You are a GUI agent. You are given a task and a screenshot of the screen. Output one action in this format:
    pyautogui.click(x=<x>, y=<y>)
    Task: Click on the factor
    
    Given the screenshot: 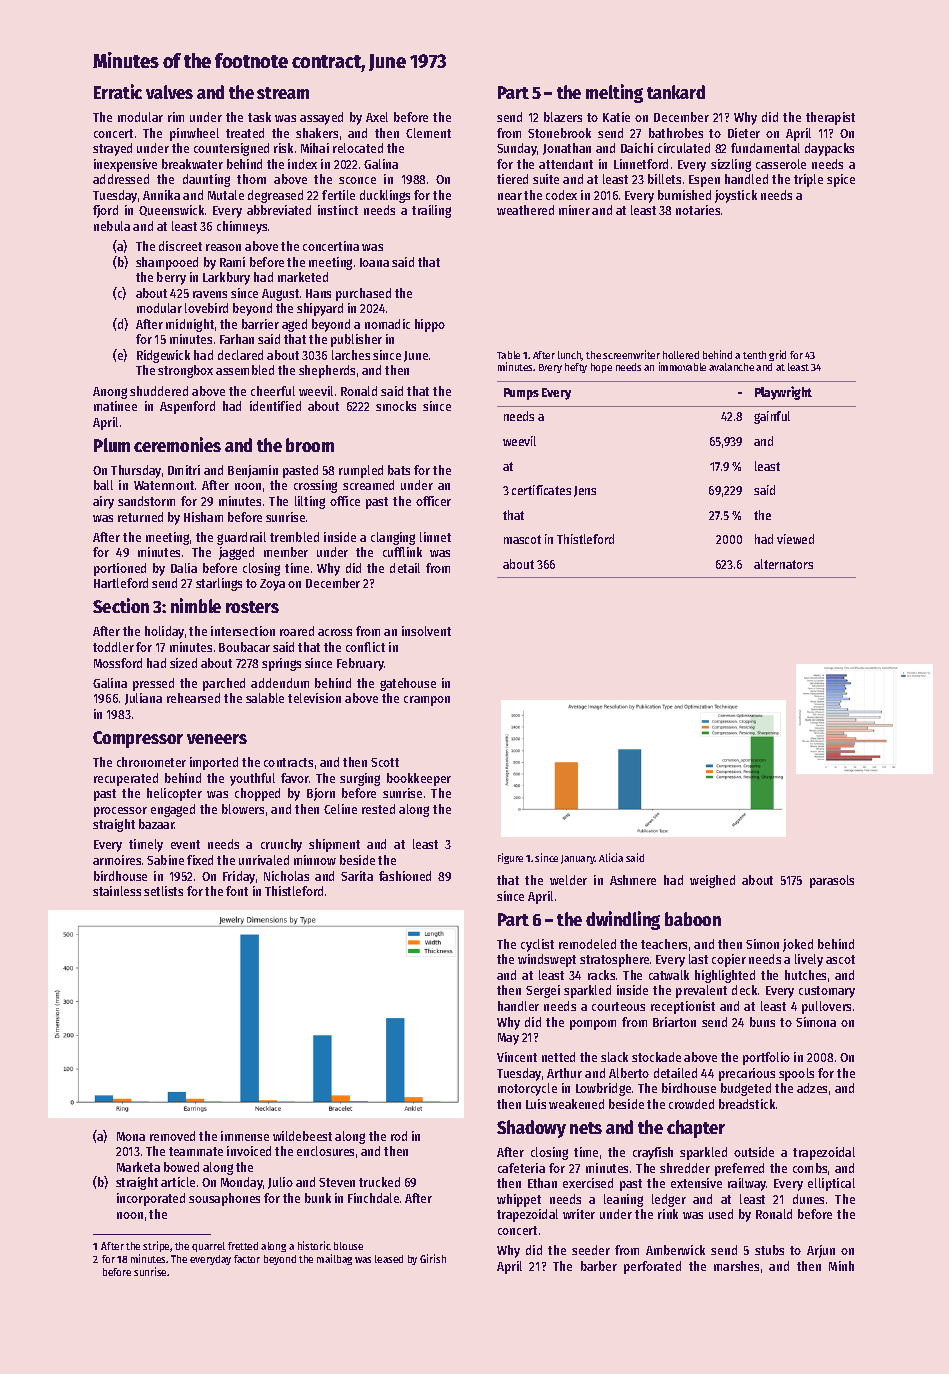 What is the action you would take?
    pyautogui.click(x=247, y=1259)
